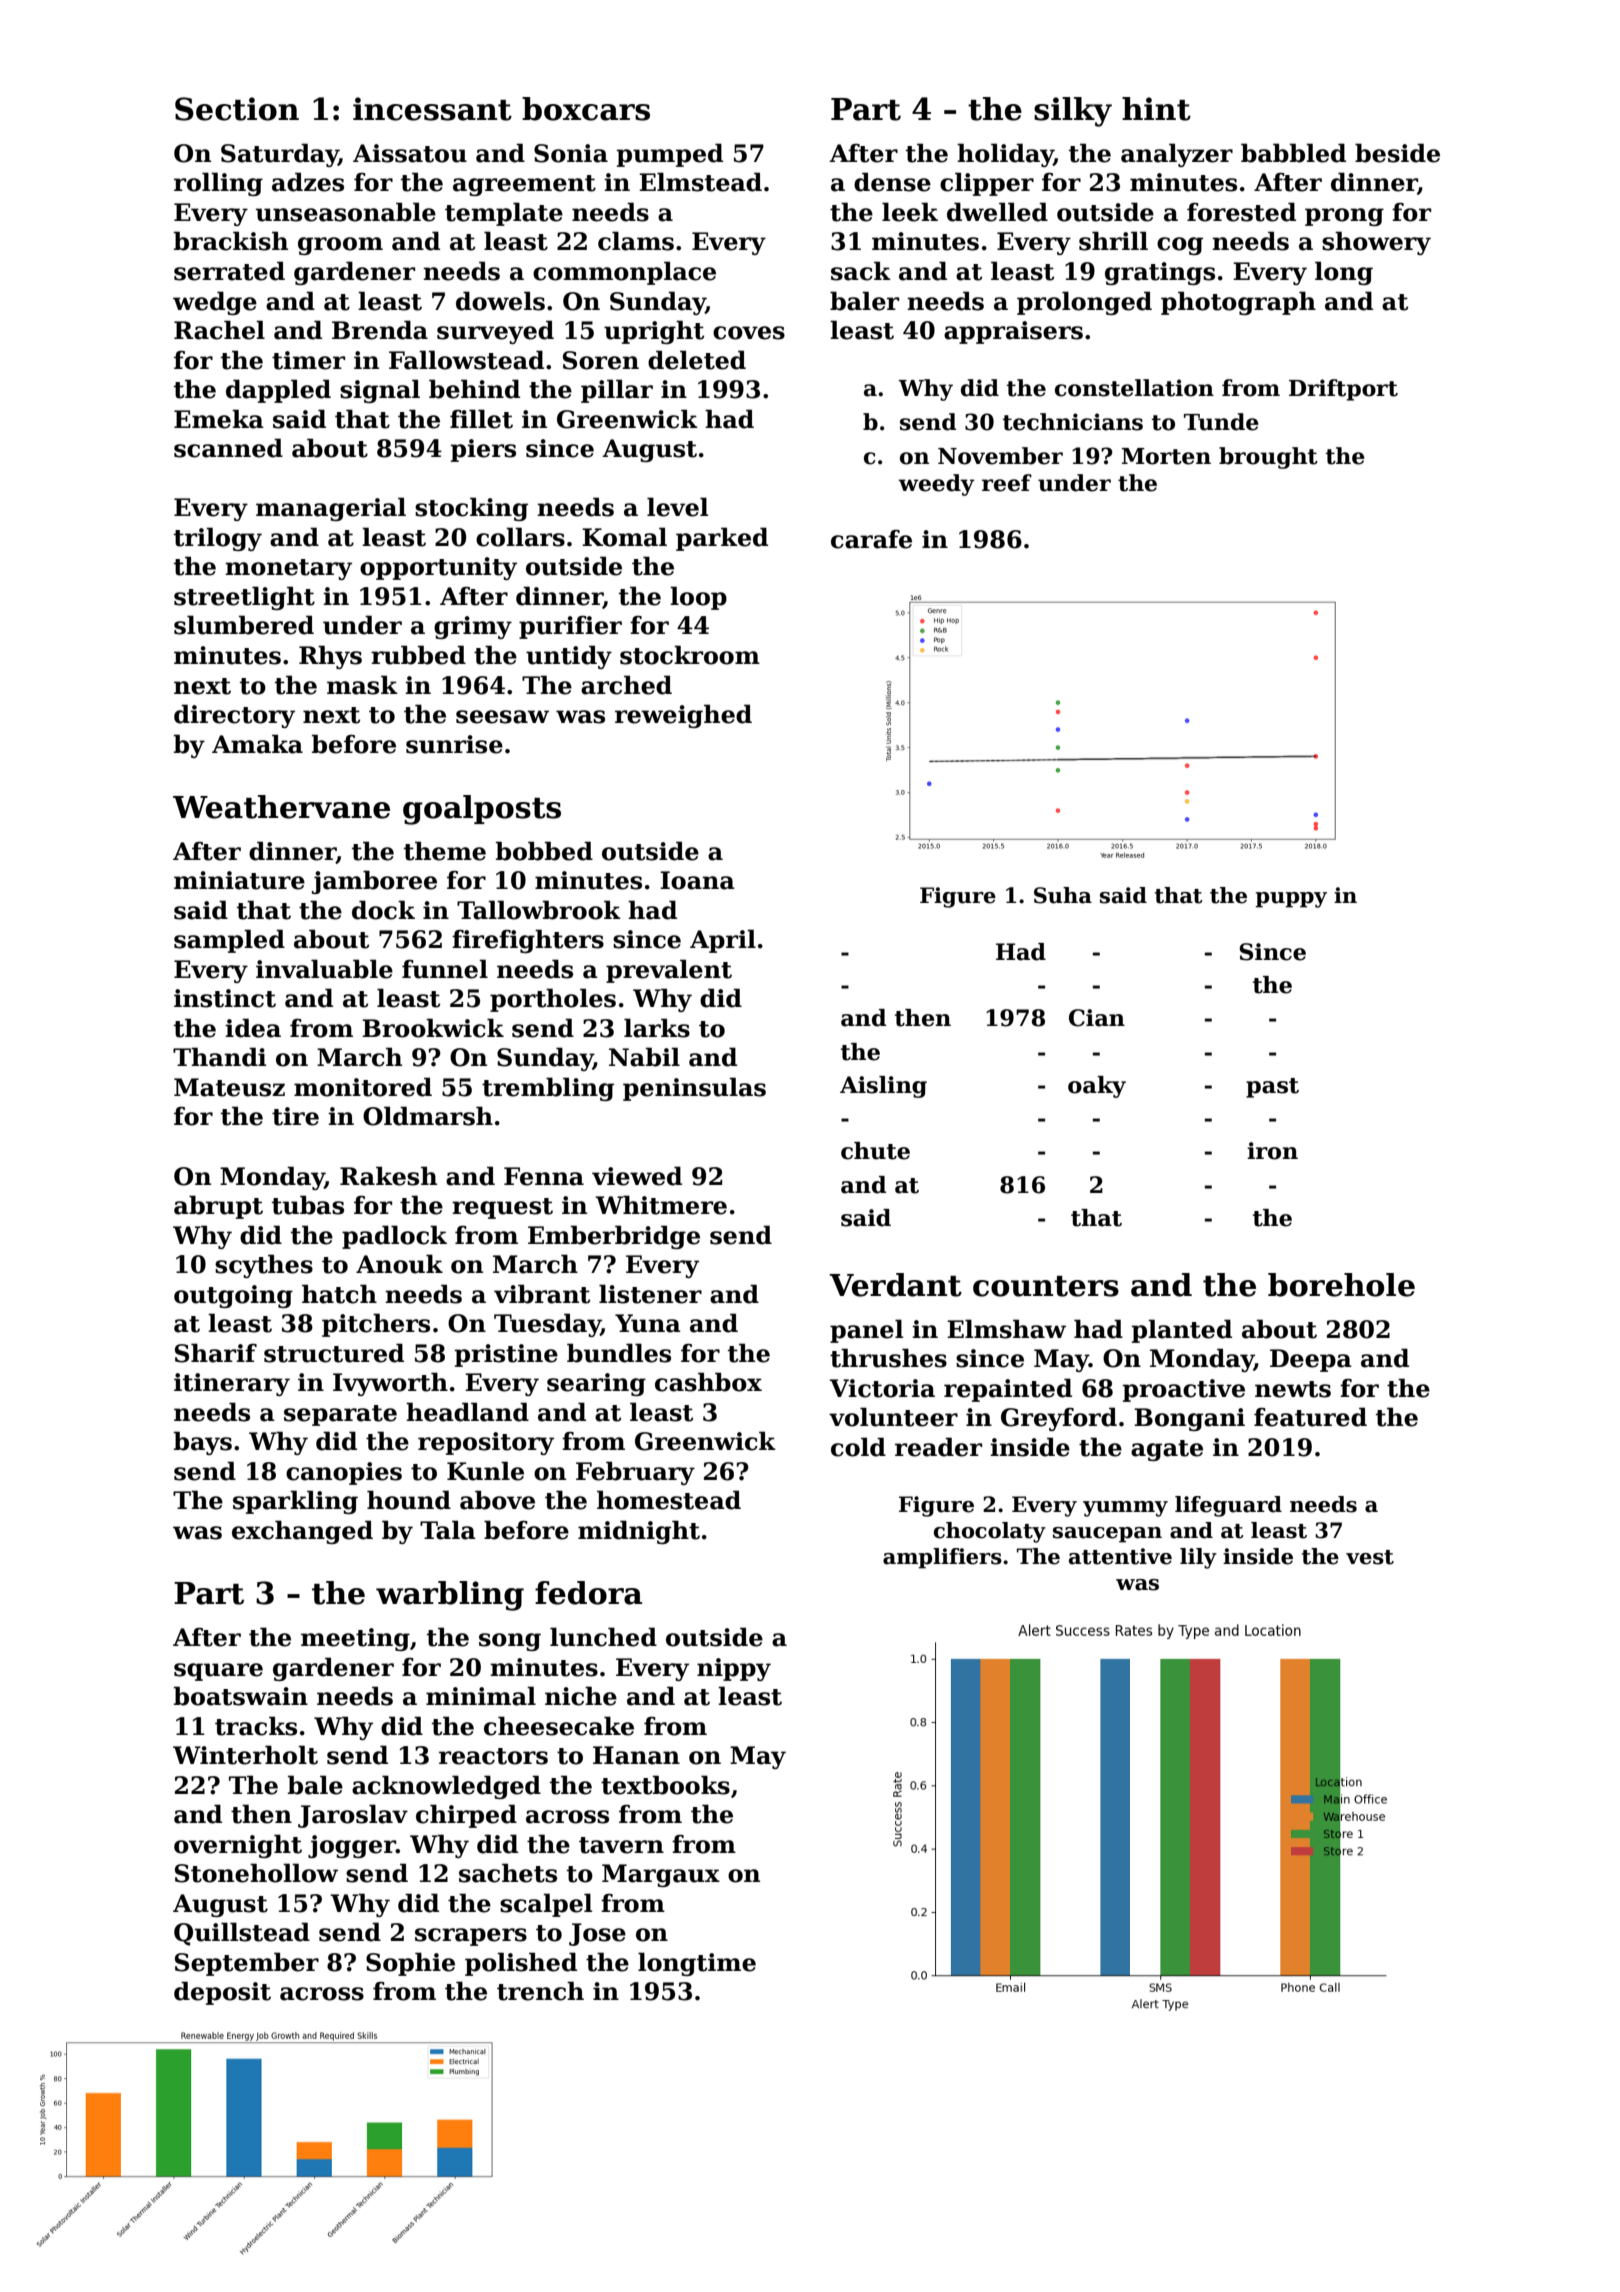  What do you see at coordinates (1341, 1285) in the screenshot?
I see `borehole` at bounding box center [1341, 1285].
